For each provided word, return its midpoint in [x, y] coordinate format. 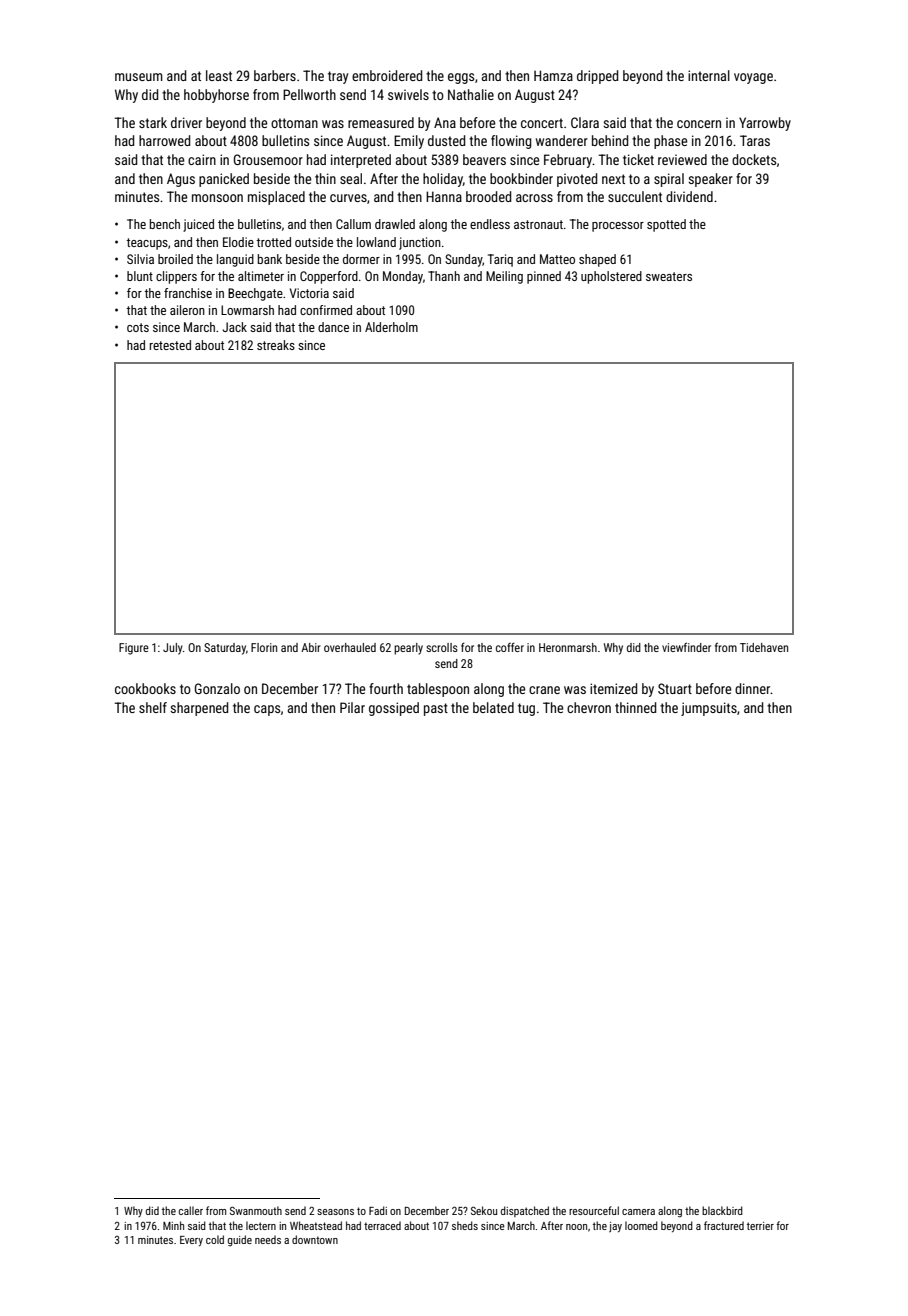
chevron [589, 707]
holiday [443, 180]
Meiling [504, 277]
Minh [173, 1225]
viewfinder [686, 647]
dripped [597, 77]
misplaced [276, 198]
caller [191, 1210]
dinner [752, 688]
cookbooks [145, 688]
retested [170, 345]
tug [526, 709]
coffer [510, 647]
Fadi [378, 1210]
